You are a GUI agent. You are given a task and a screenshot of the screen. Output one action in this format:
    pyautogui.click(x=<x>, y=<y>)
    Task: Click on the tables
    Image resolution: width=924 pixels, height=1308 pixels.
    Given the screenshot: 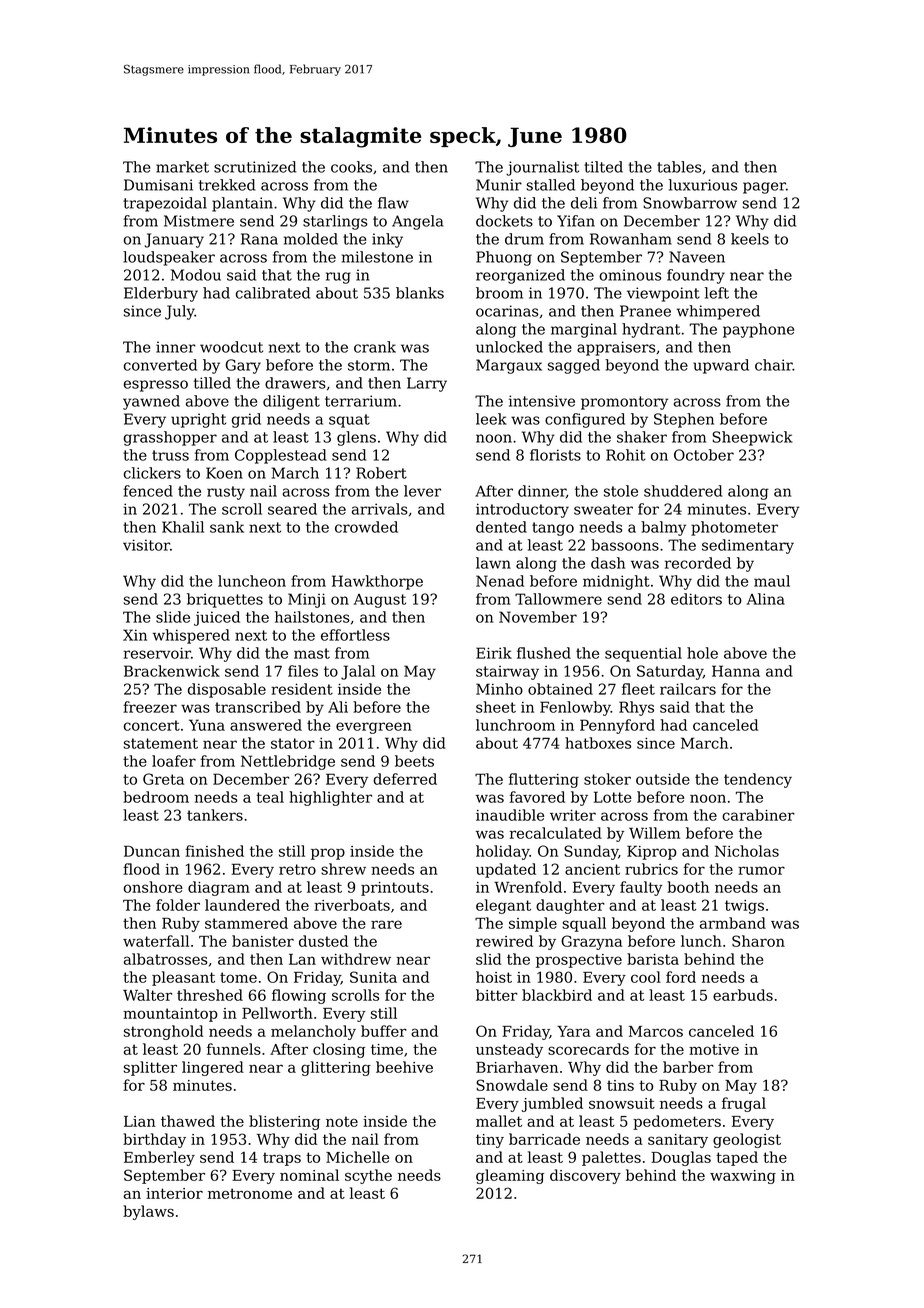 What is the action you would take?
    pyautogui.click(x=679, y=167)
